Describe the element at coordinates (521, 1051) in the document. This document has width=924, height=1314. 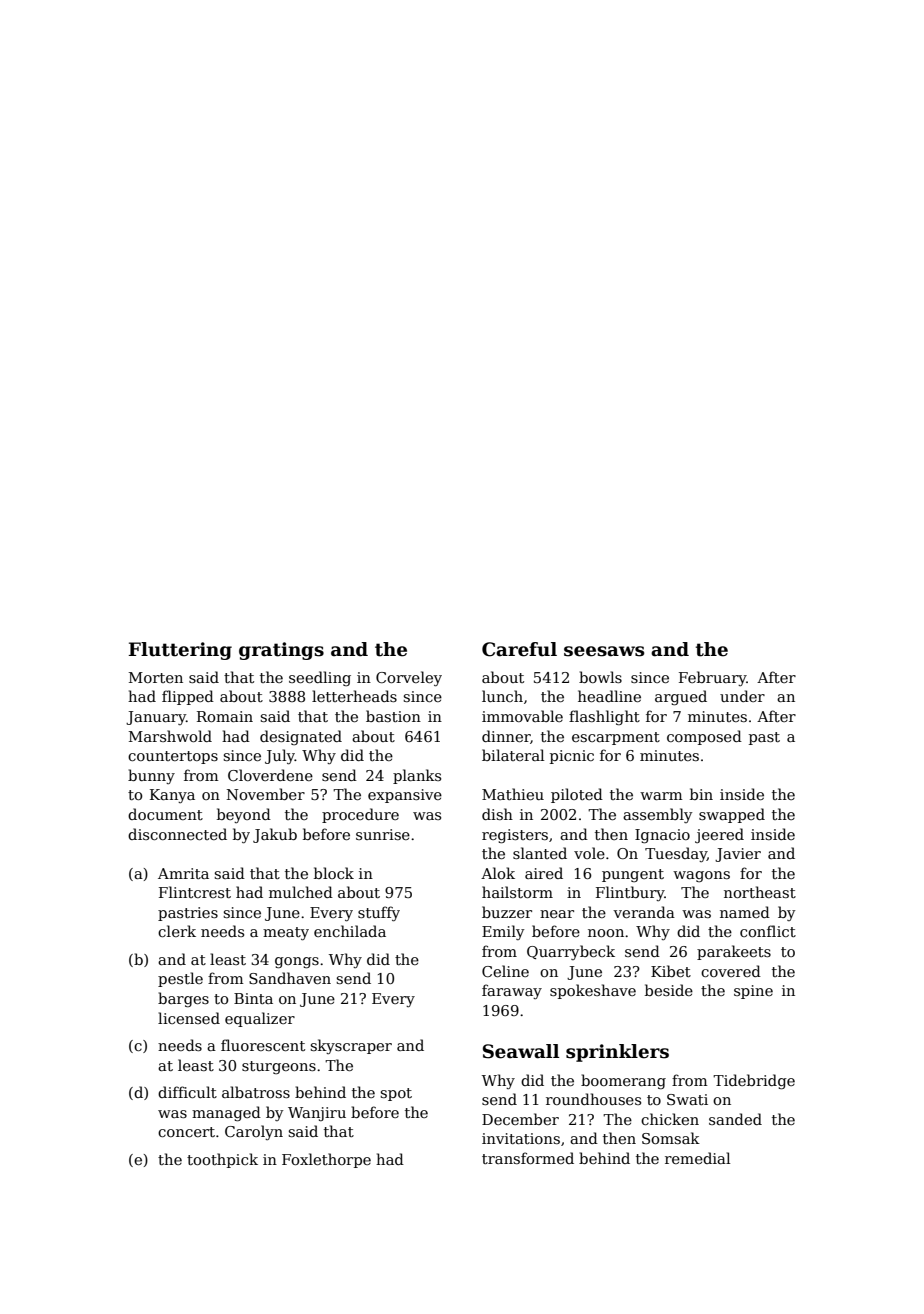
I see `Seawall` at that location.
